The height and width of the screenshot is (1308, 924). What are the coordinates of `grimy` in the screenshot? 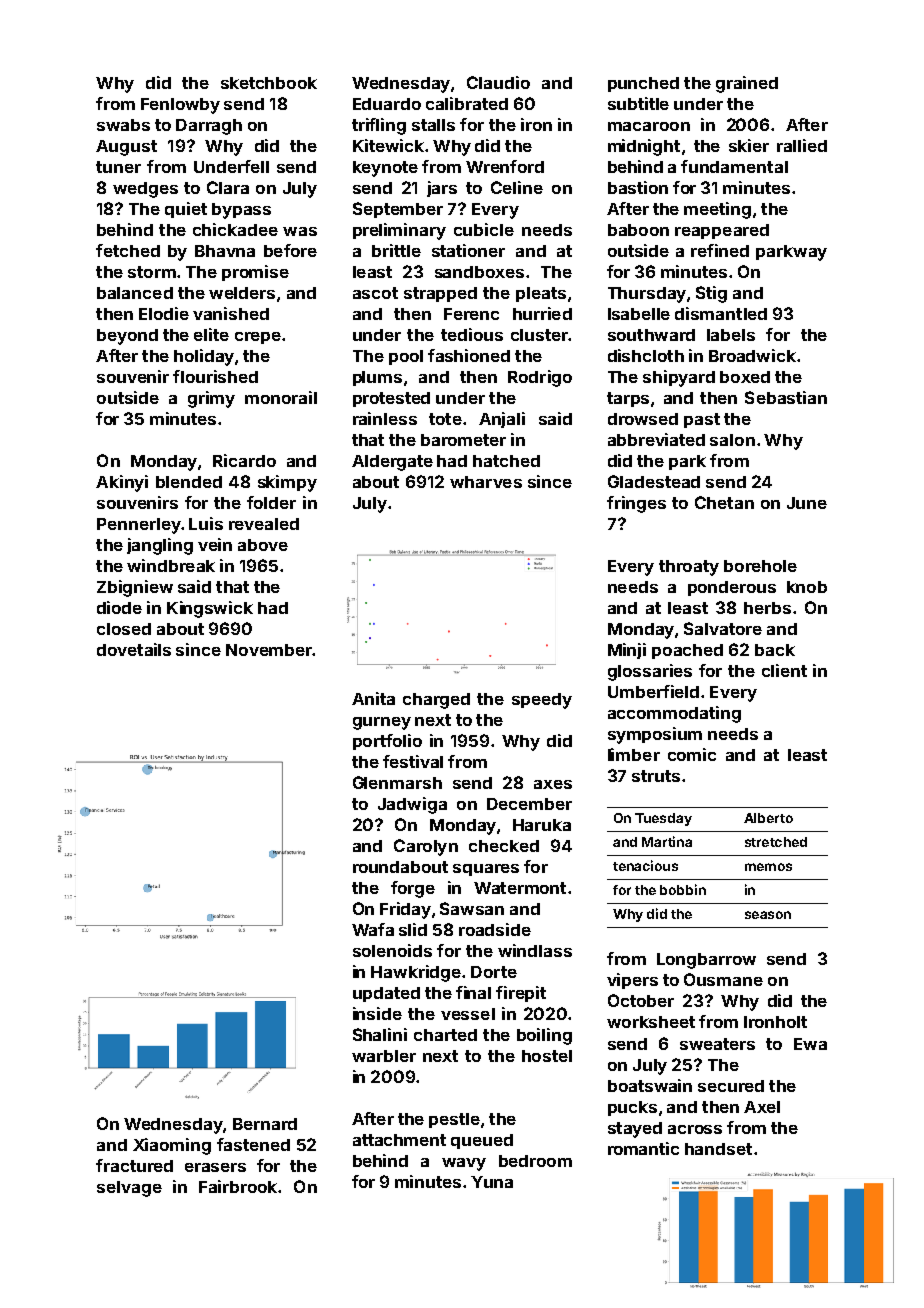 It's located at (211, 399).
